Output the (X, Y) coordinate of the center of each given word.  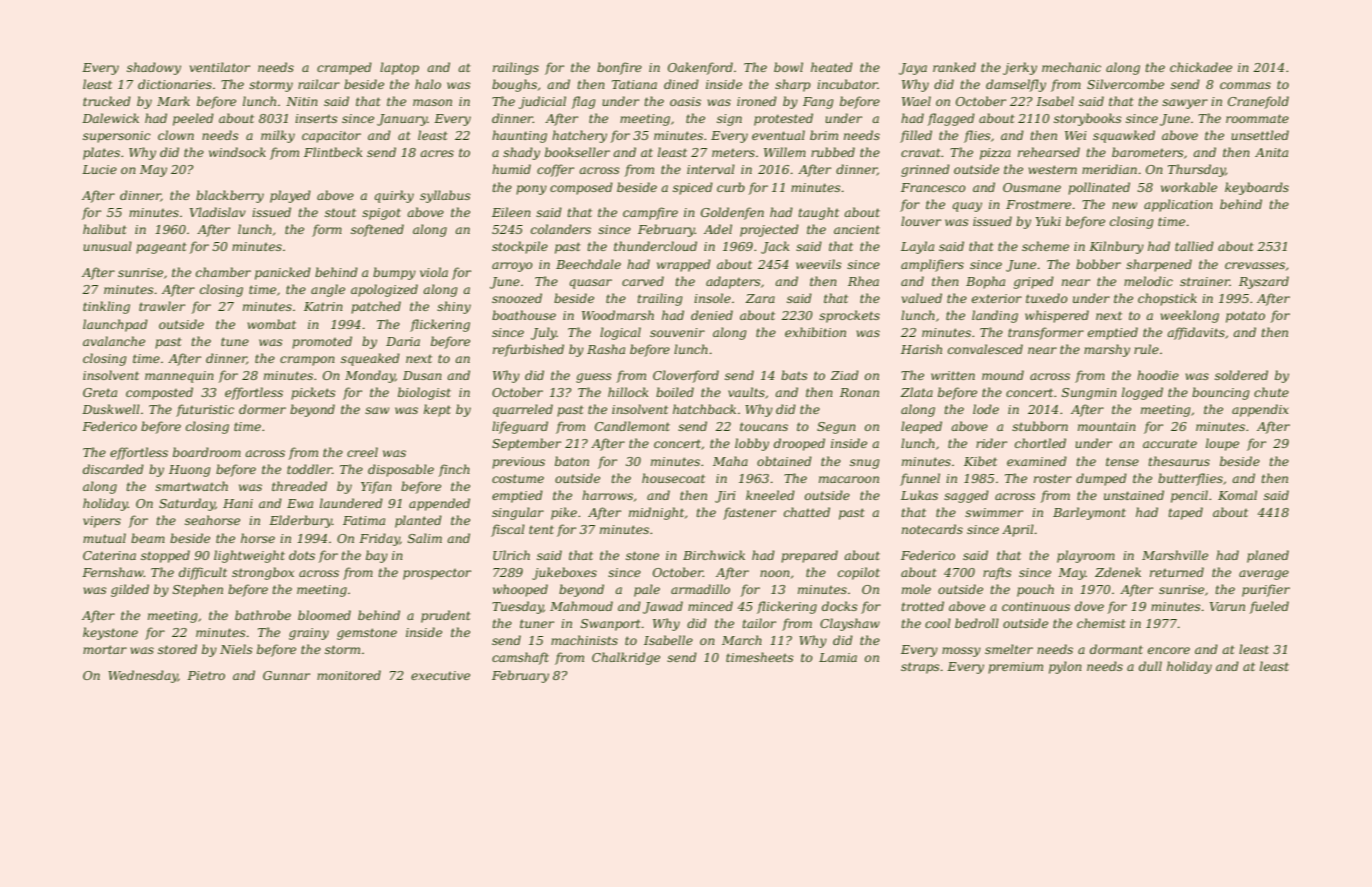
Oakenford (700, 68)
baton (572, 461)
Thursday (1196, 170)
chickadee (1201, 67)
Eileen (511, 212)
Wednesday (143, 676)
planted (418, 521)
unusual (107, 246)
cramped (344, 68)
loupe (1222, 444)
